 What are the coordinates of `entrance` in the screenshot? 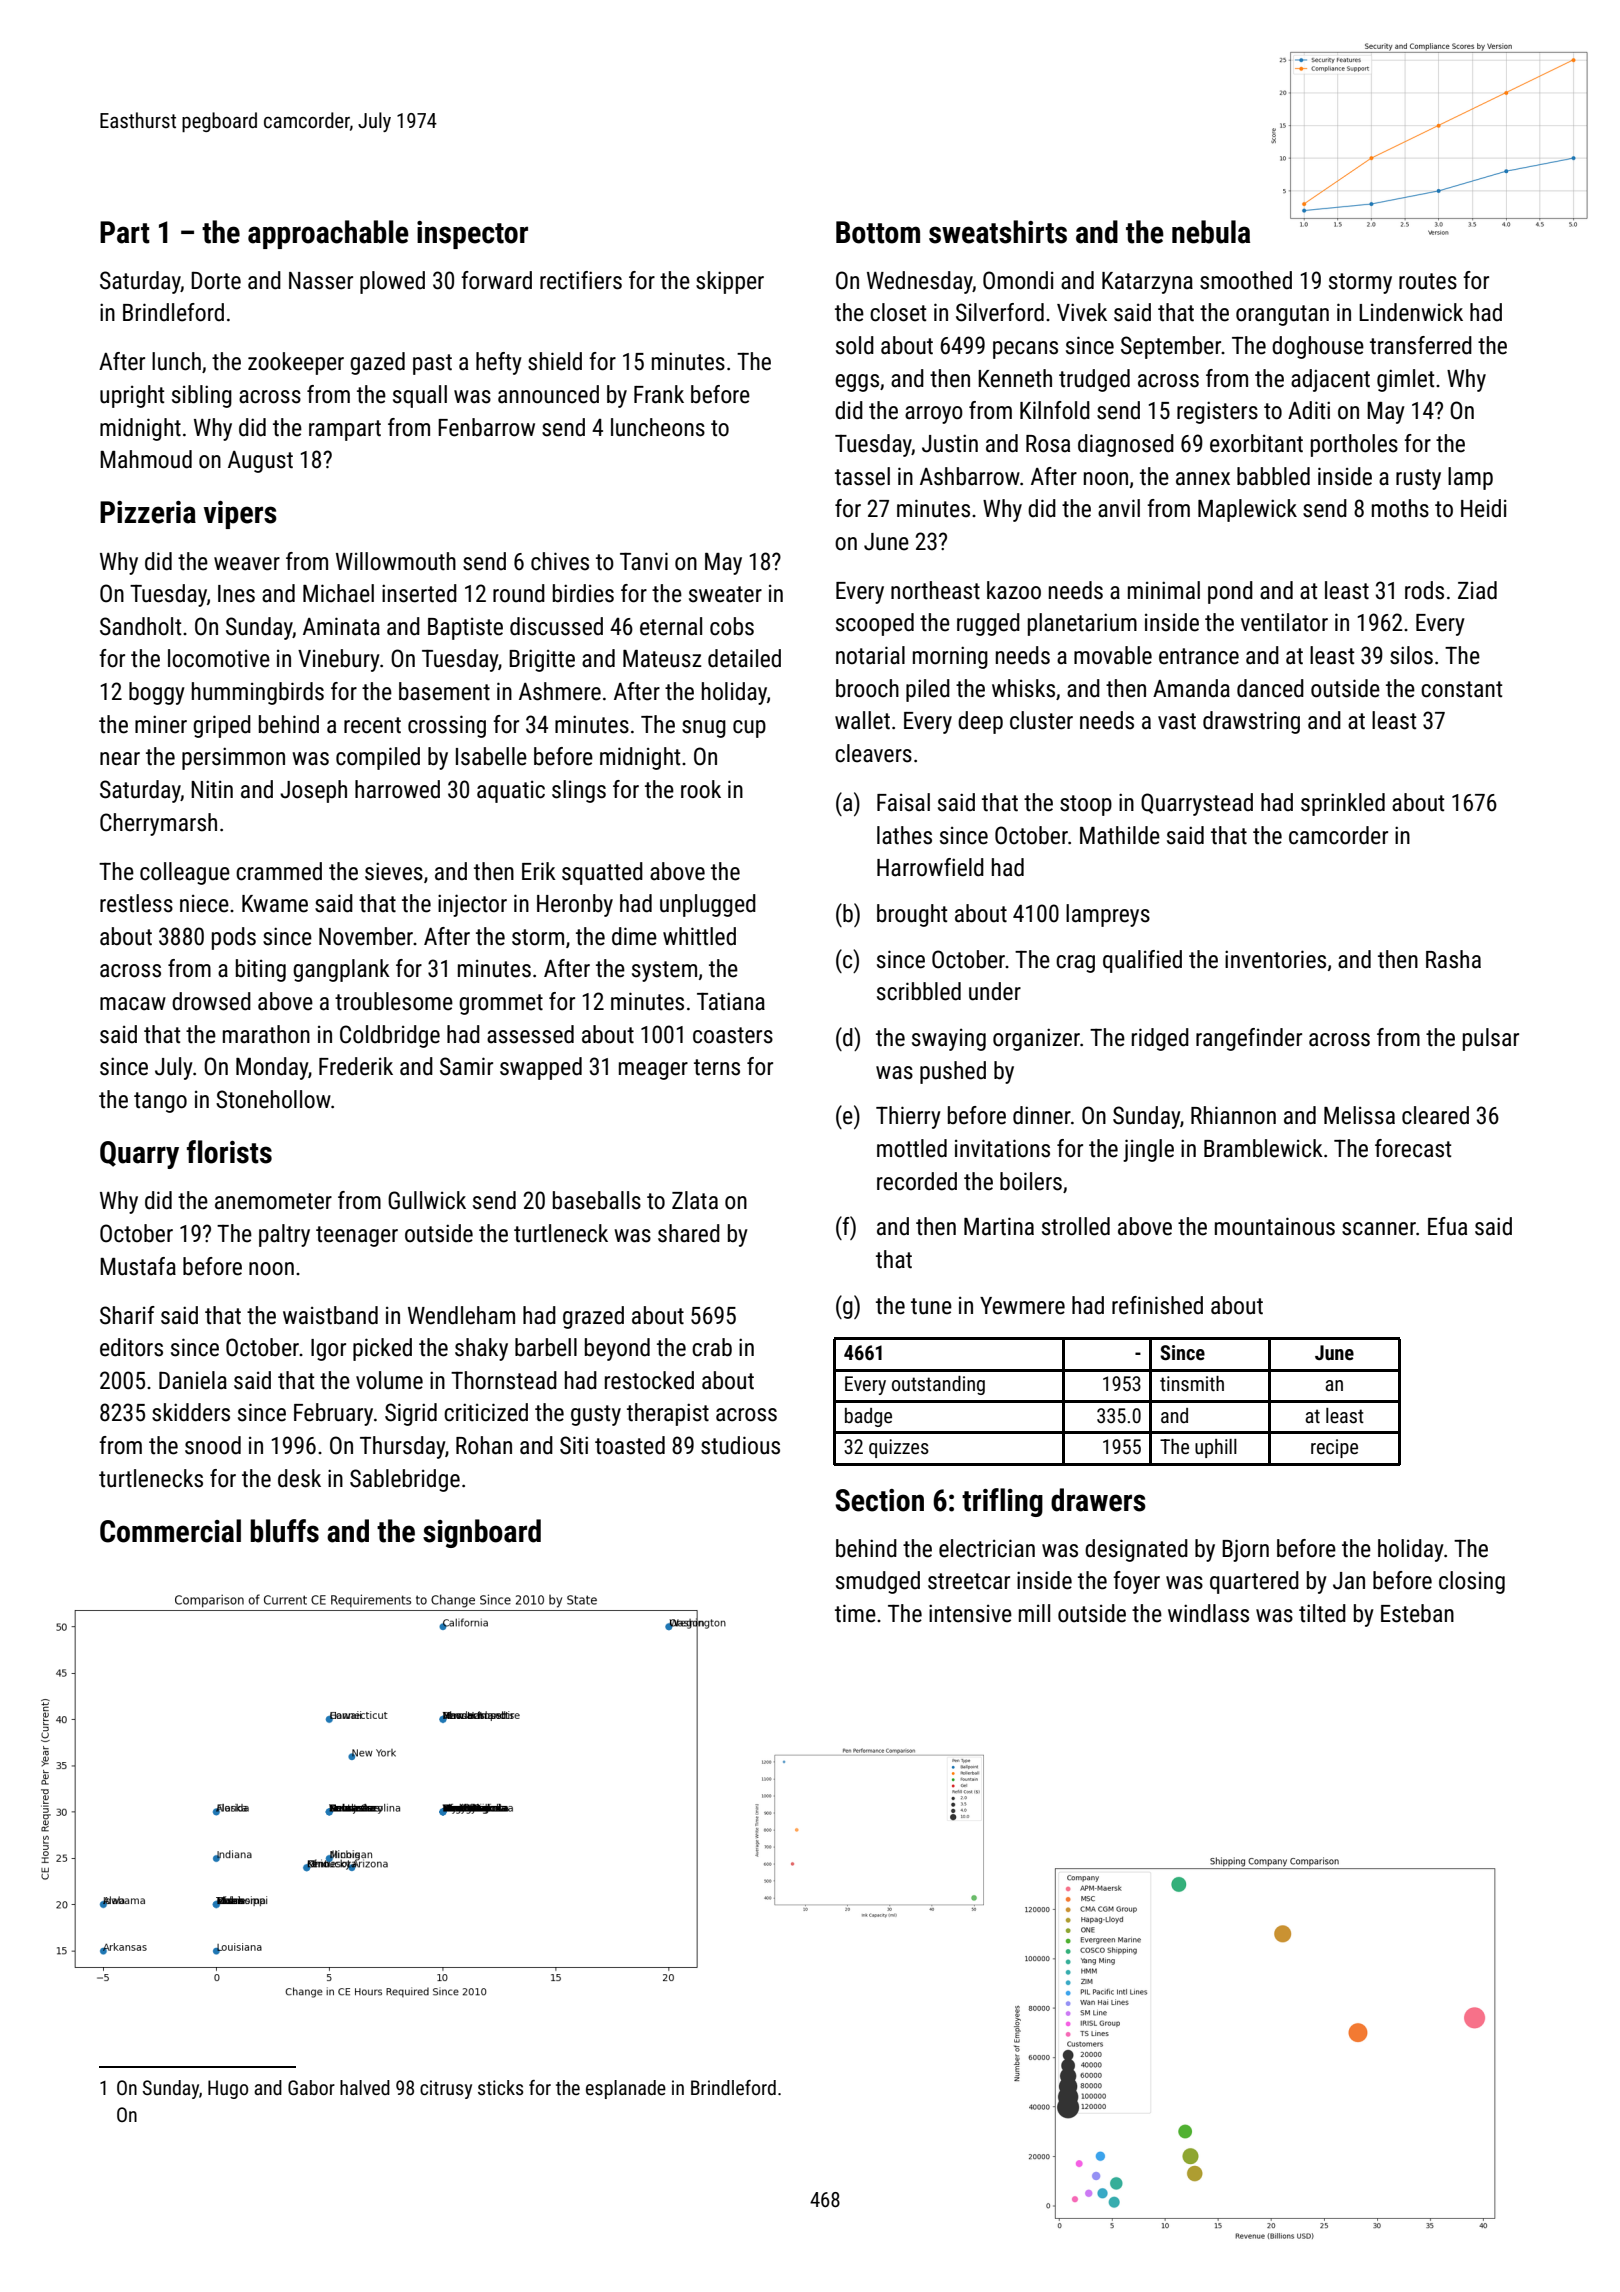 It's located at (1199, 656).
